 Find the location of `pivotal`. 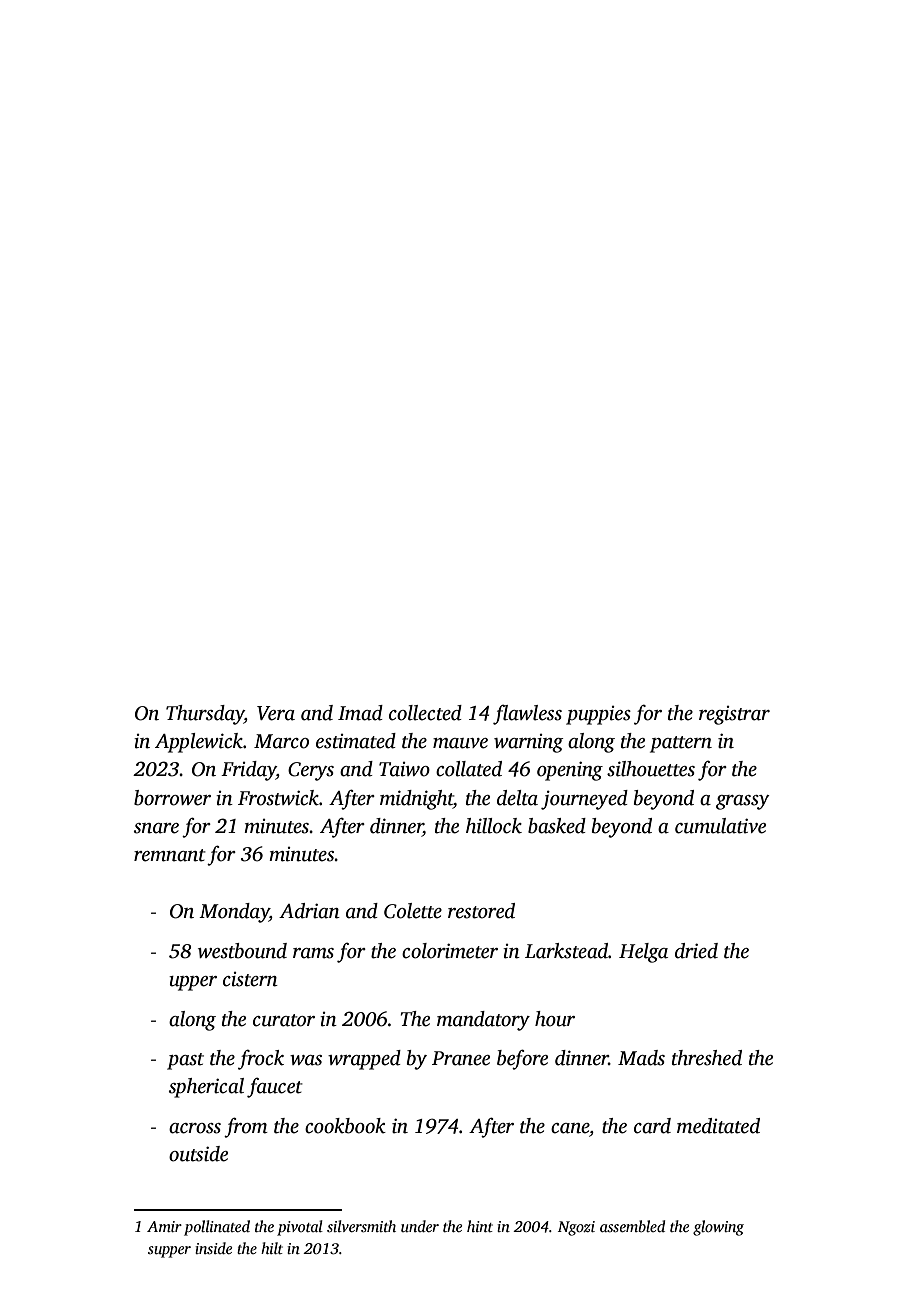

pivotal is located at coordinates (300, 1228).
